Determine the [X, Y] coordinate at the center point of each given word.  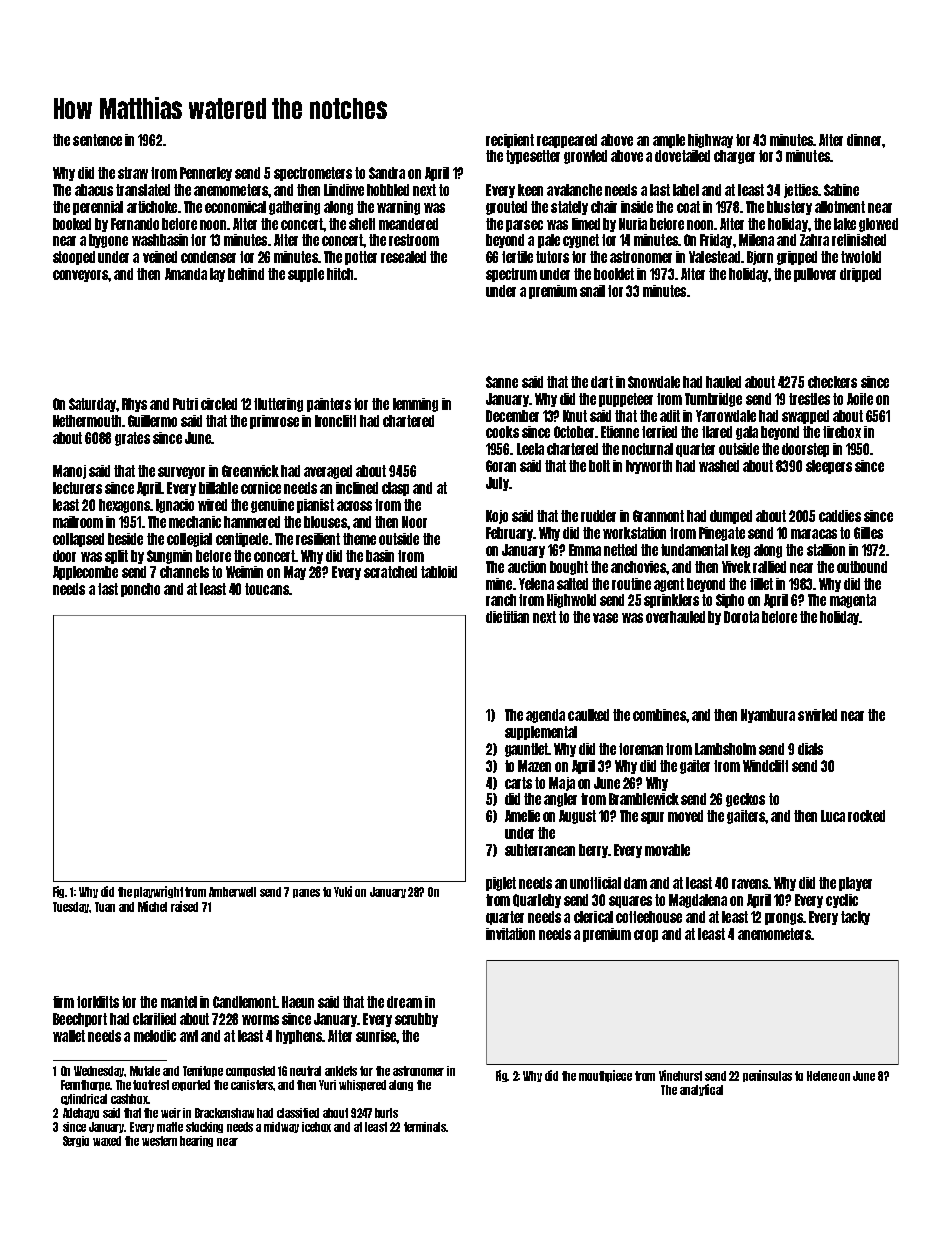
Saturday [92, 405]
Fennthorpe [86, 1085]
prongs [784, 919]
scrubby [416, 1020]
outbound [862, 567]
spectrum [511, 275]
